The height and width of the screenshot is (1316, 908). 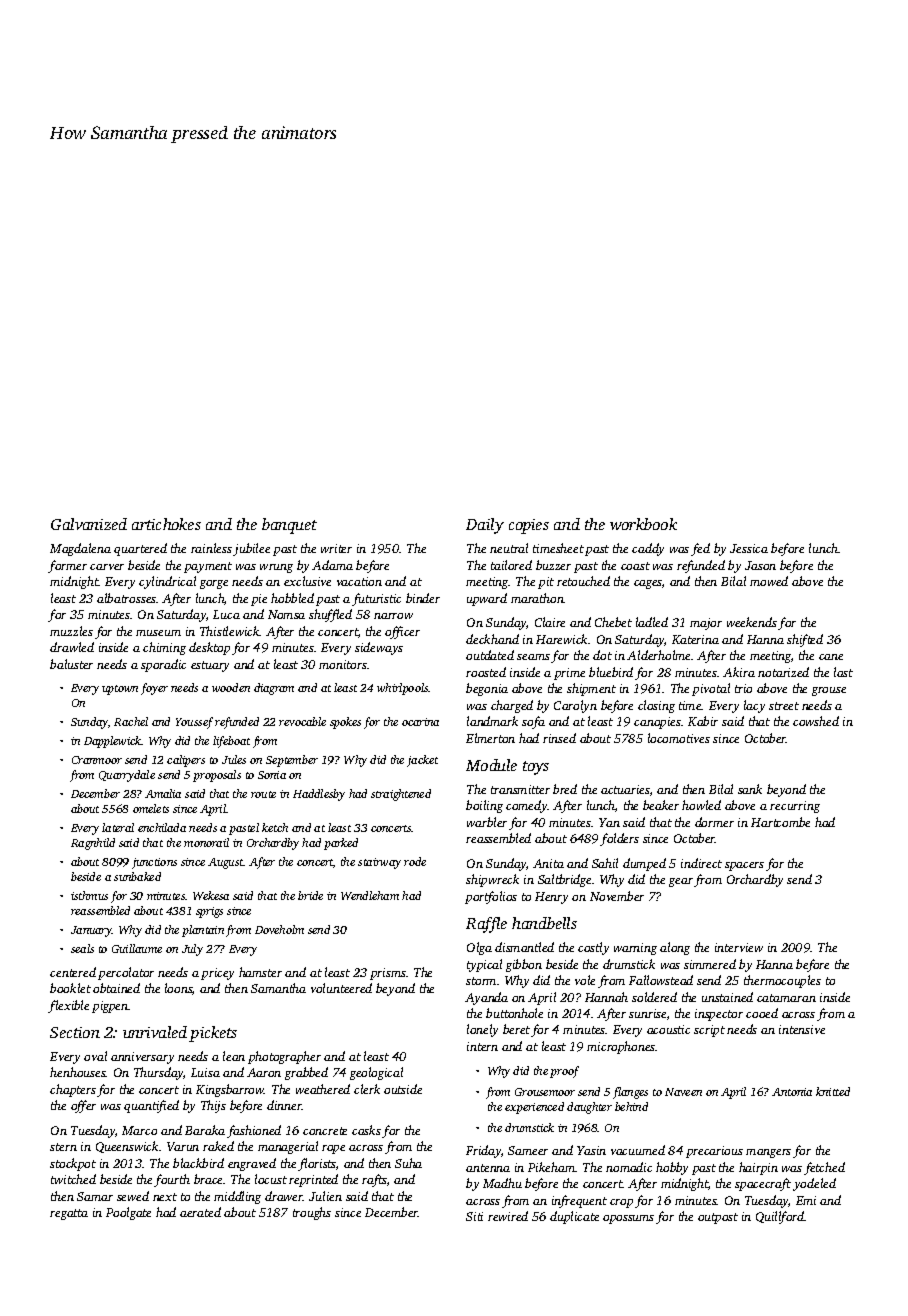 What do you see at coordinates (80, 549) in the screenshot?
I see `Magdalena` at bounding box center [80, 549].
